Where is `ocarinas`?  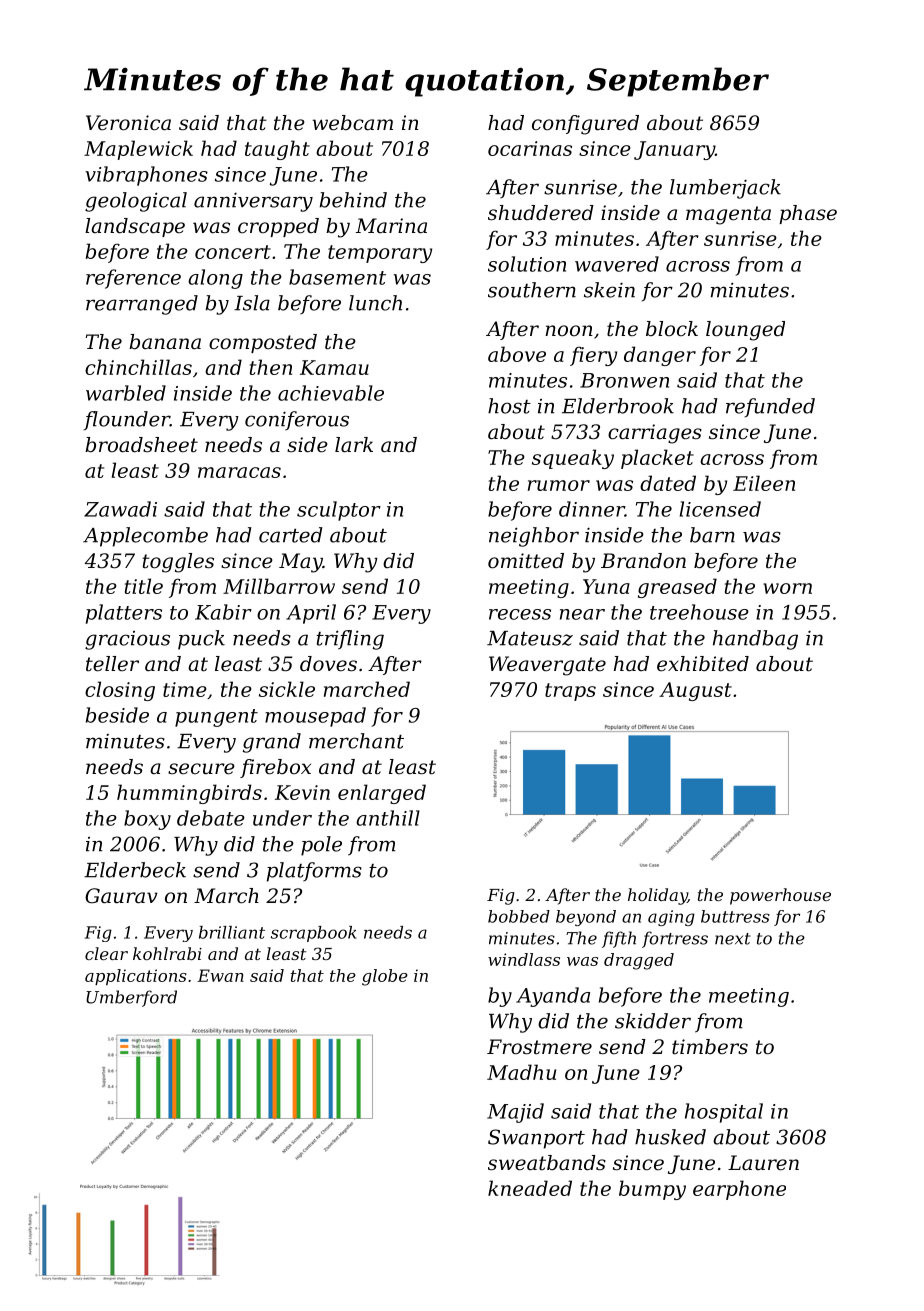
ocarinas is located at coordinates (530, 148).
